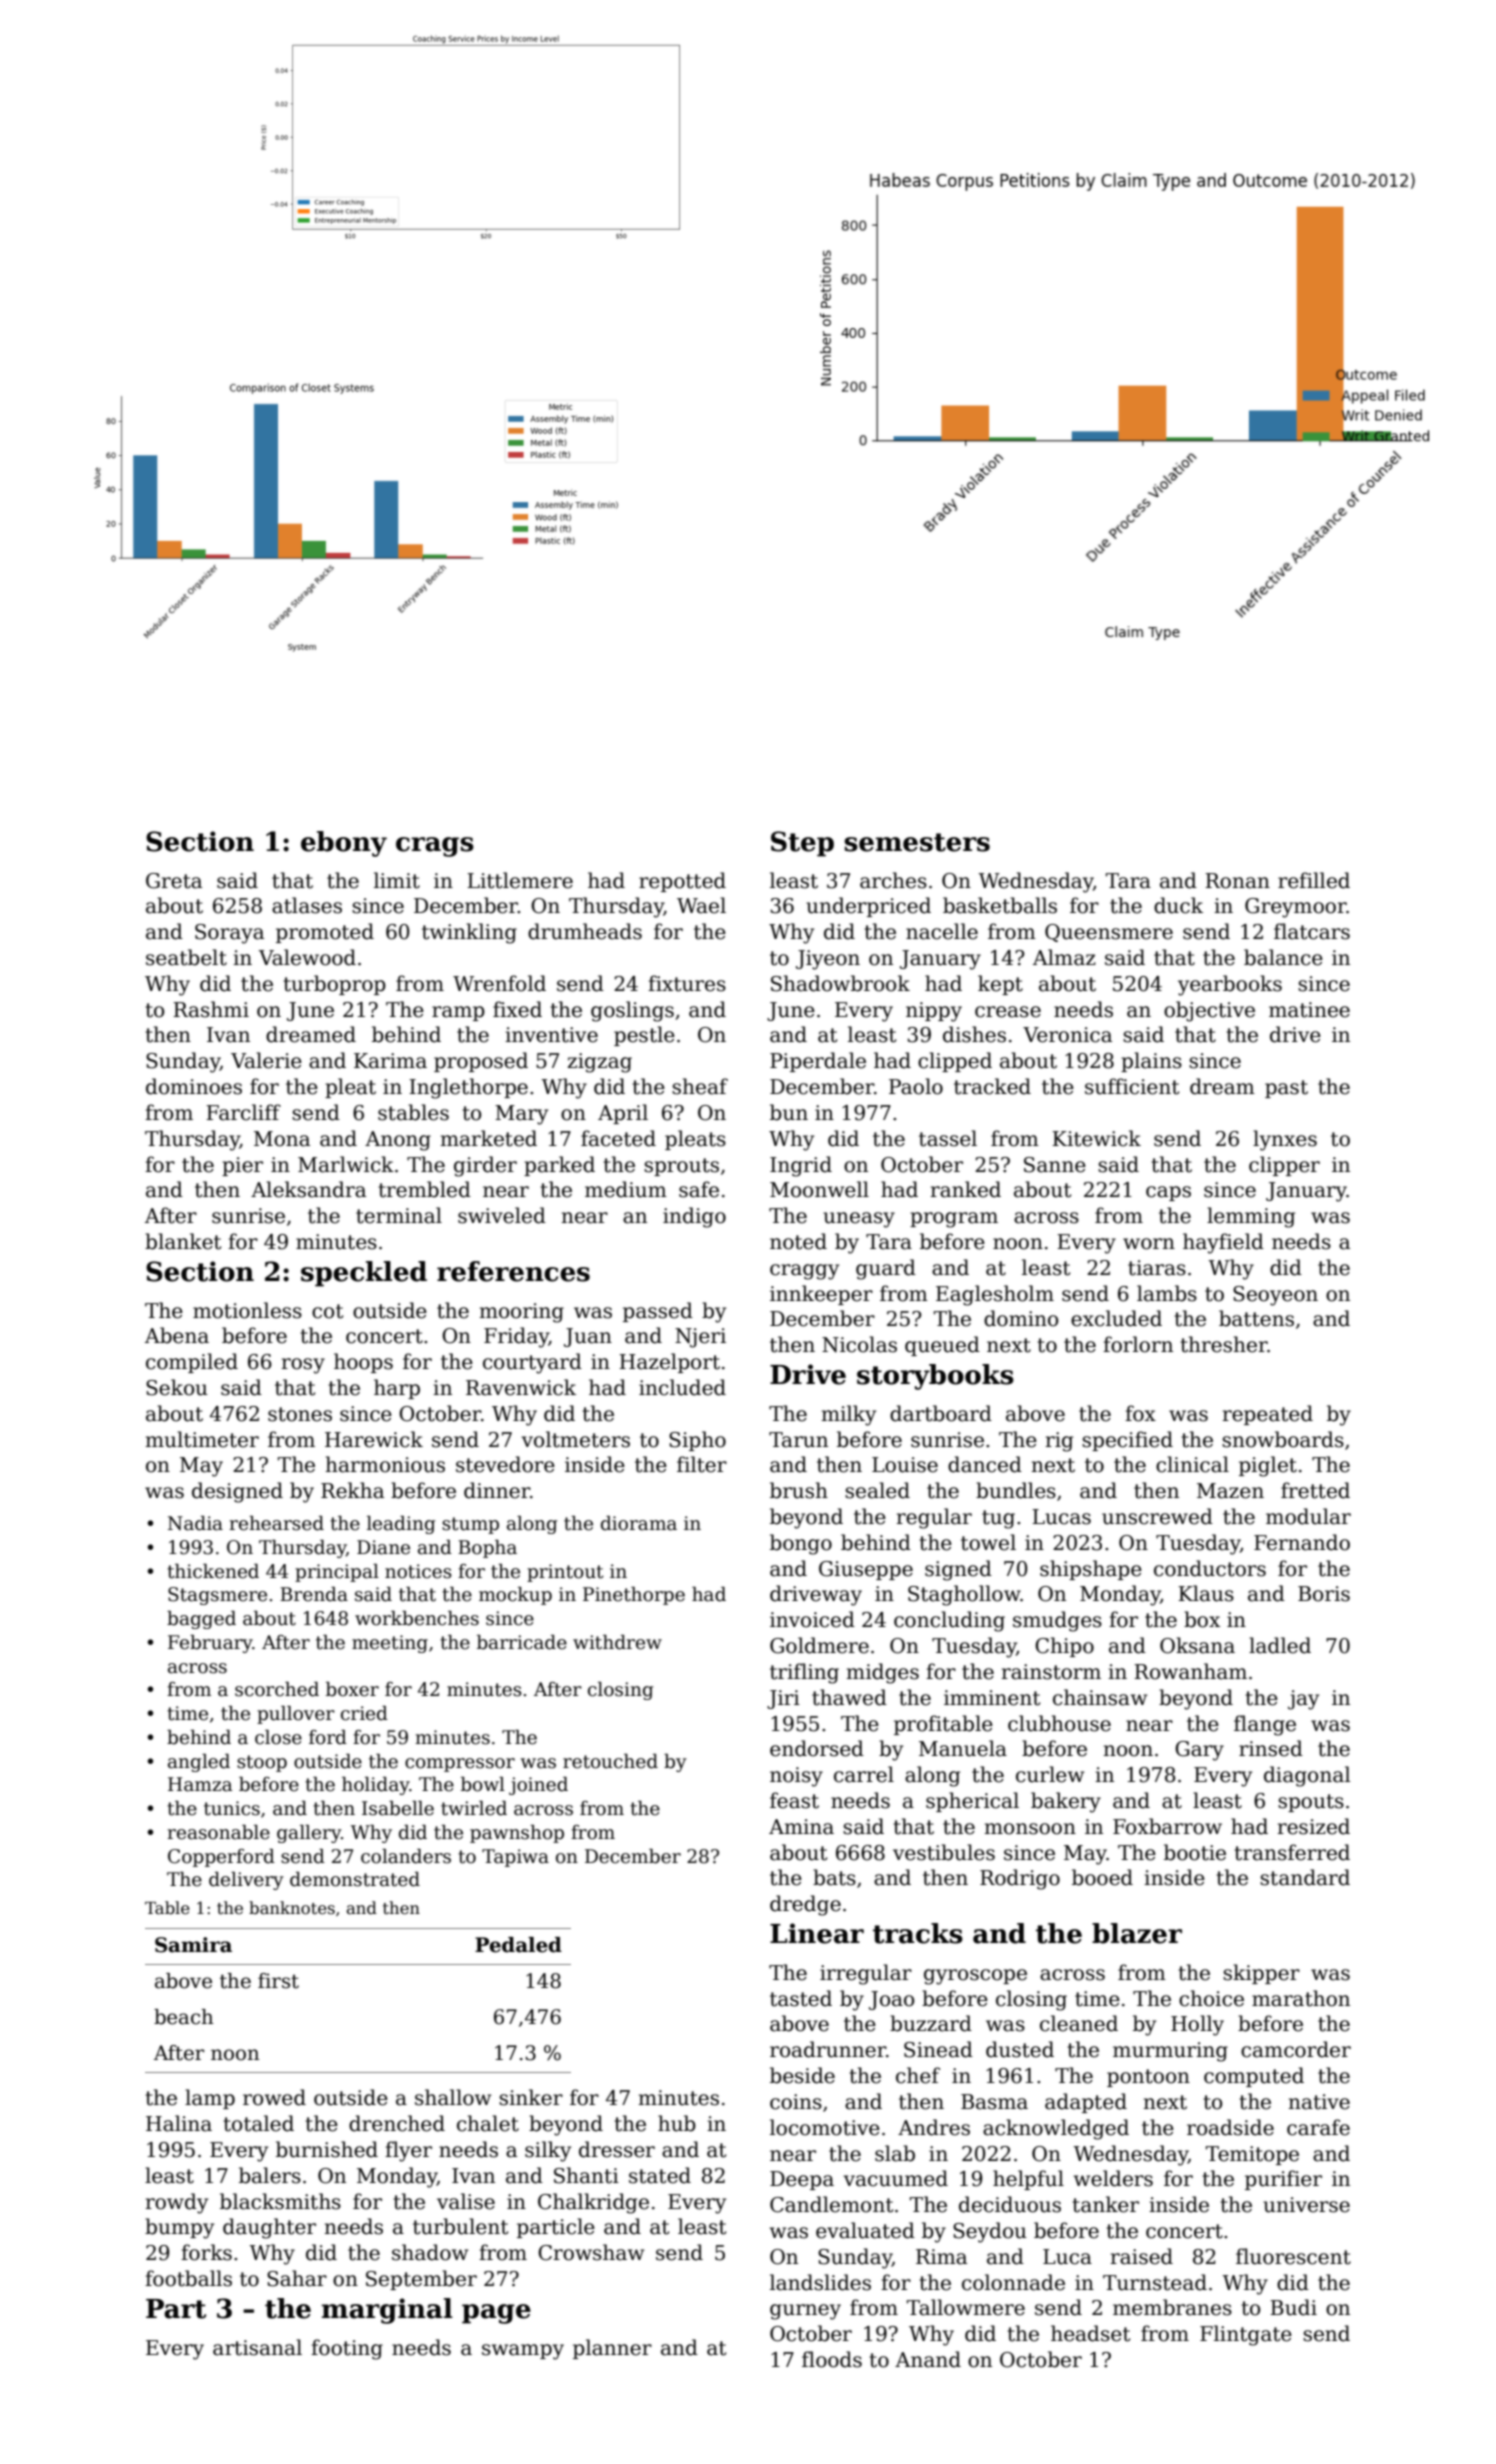  Describe the element at coordinates (211, 1009) in the screenshot. I see `Rashmi` at that location.
